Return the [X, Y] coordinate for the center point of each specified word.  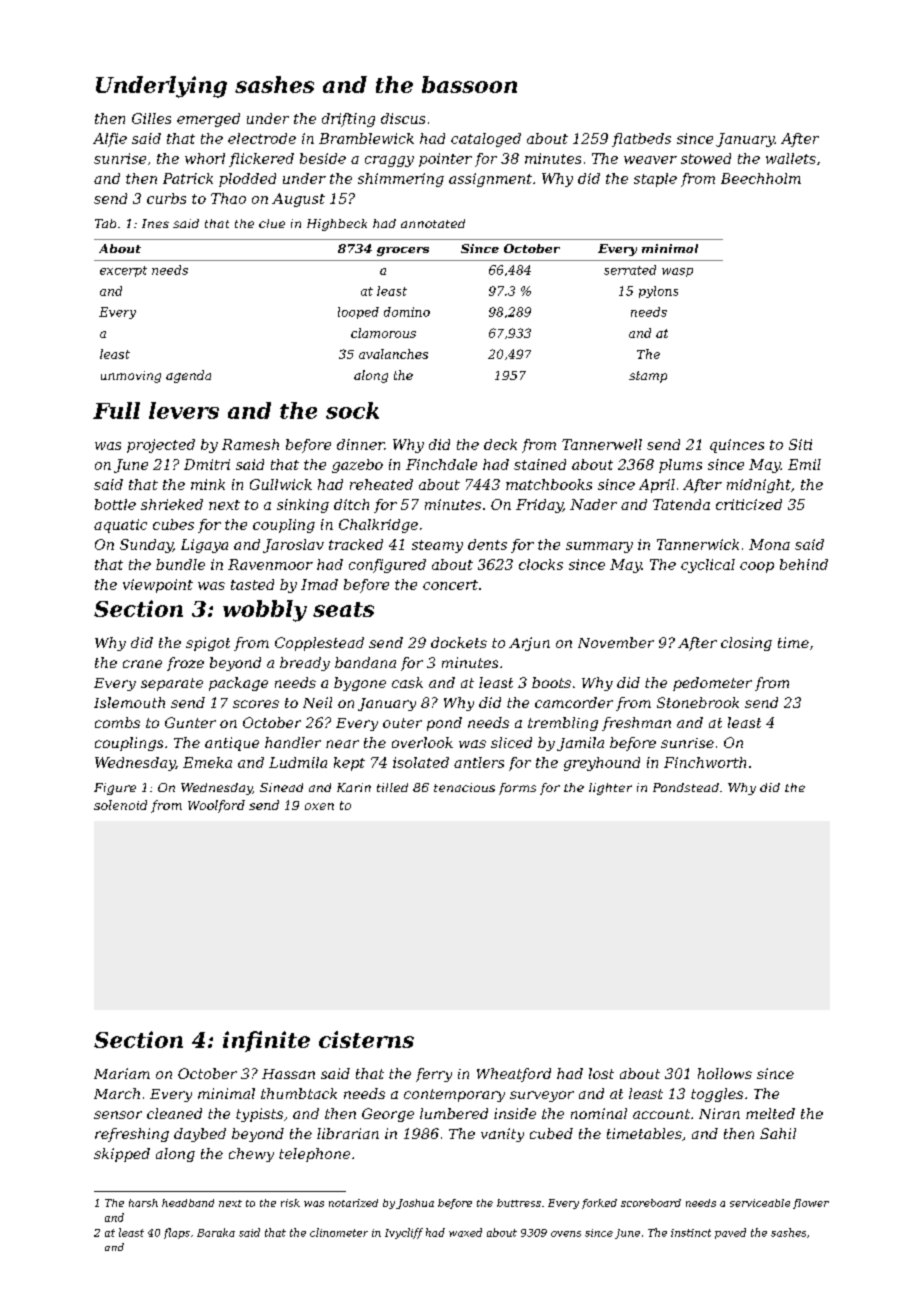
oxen [319, 806]
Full [116, 410]
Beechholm [761, 178]
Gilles [151, 118]
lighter [610, 789]
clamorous [383, 333]
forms [517, 789]
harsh [143, 1203]
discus [403, 118]
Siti [800, 444]
